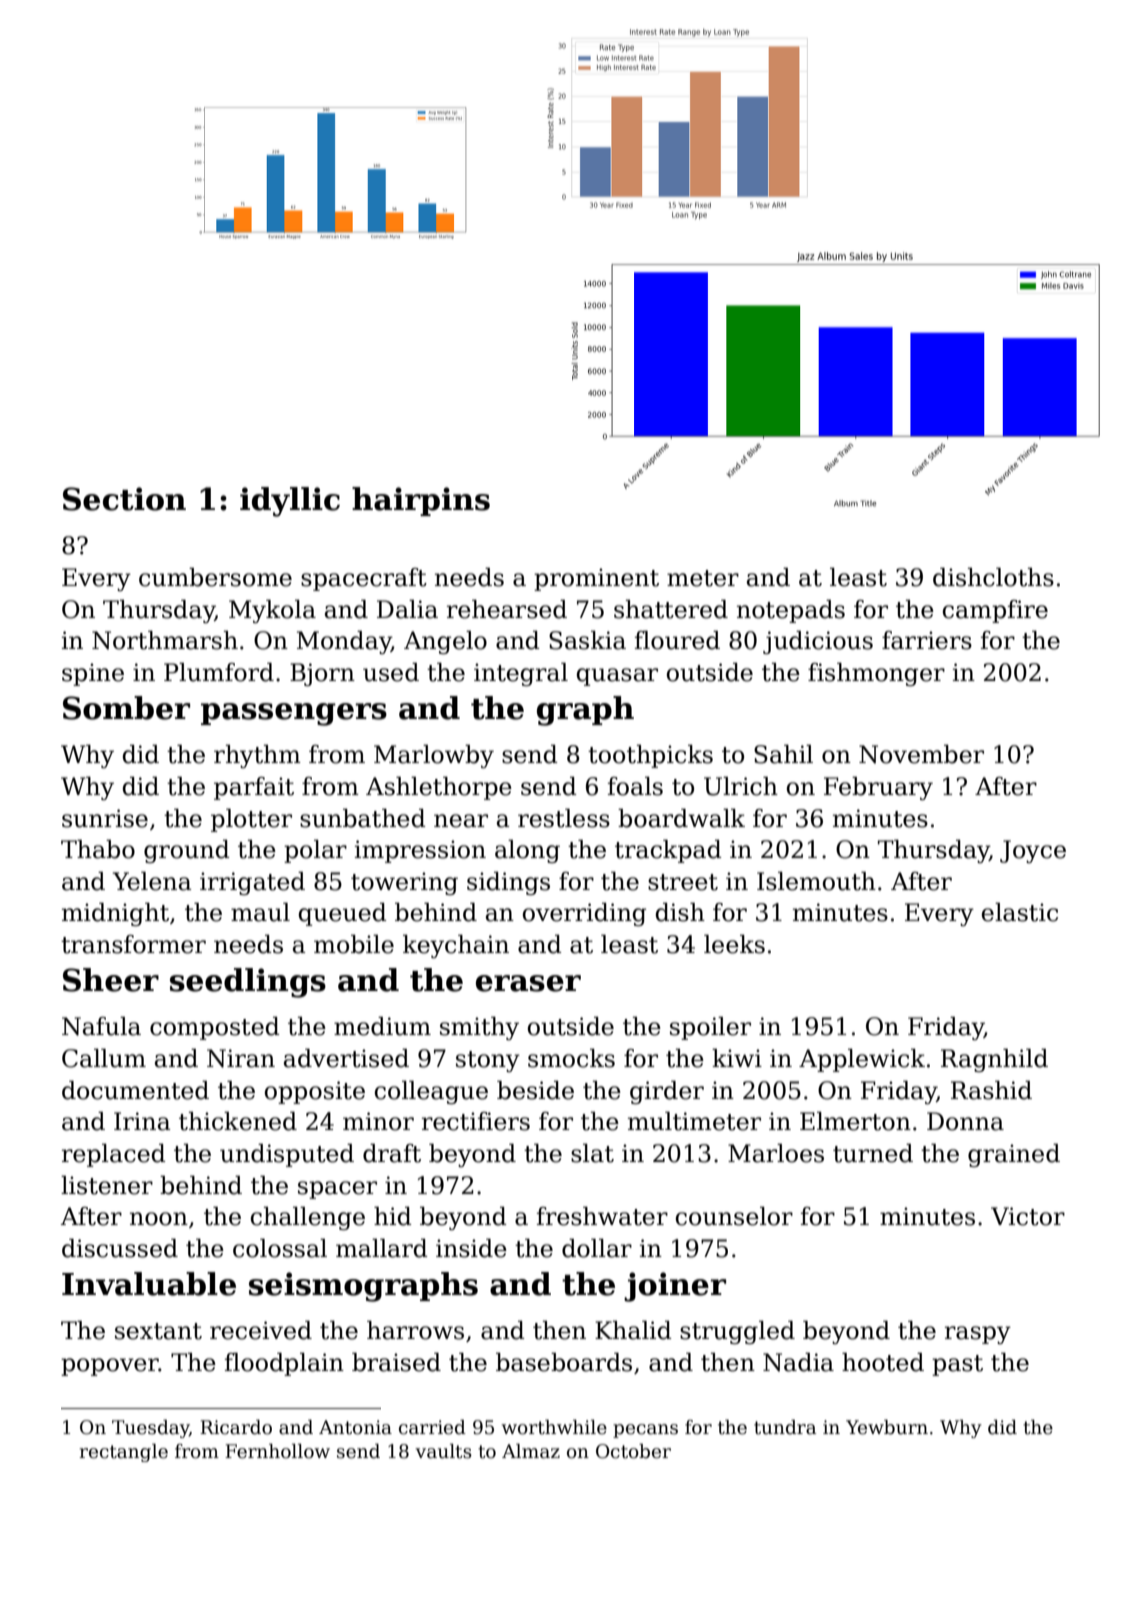  Describe the element at coordinates (159, 1219) in the document. I see `noon` at that location.
